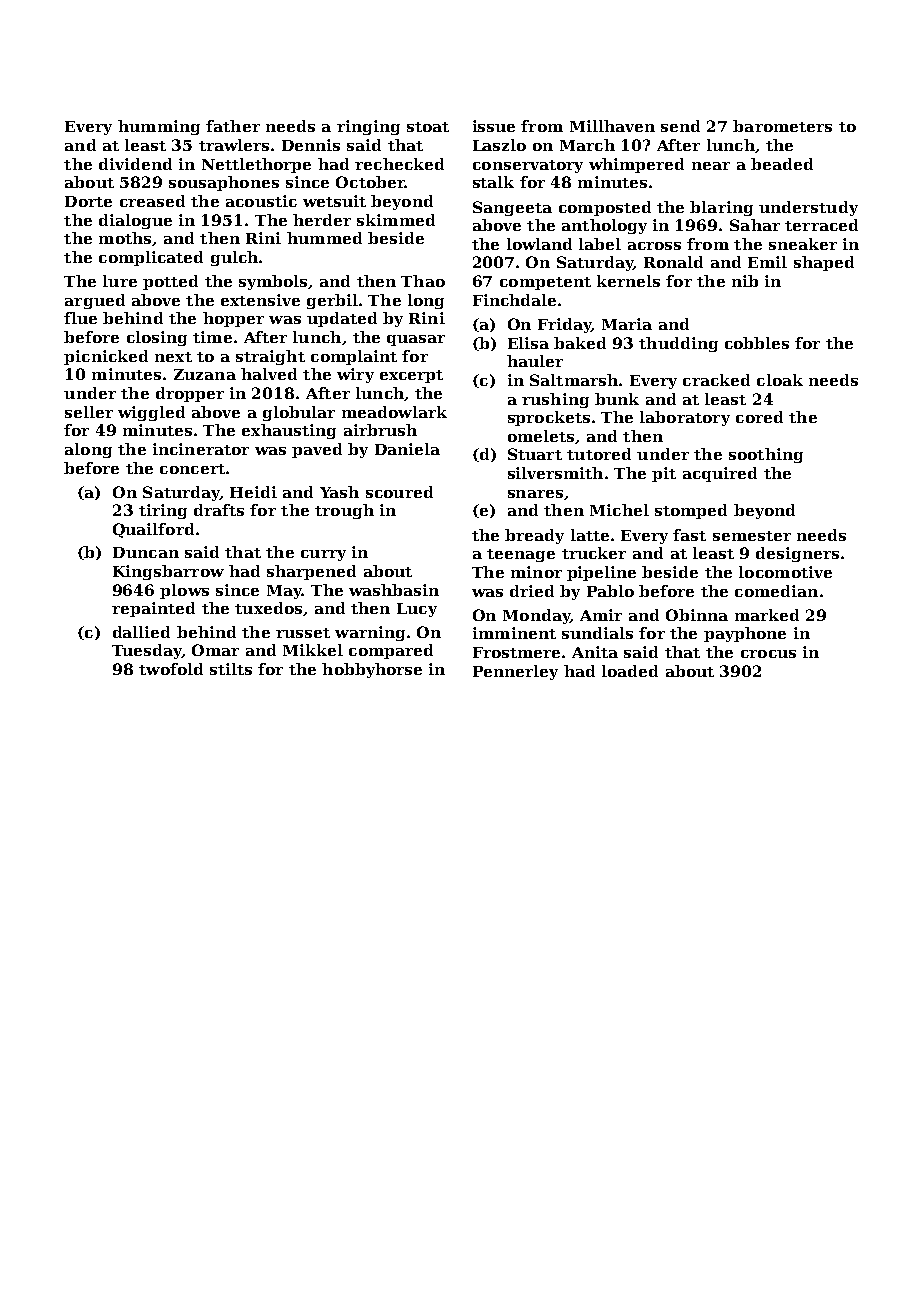 The height and width of the screenshot is (1308, 924). I want to click on tuxedos, so click(268, 608).
